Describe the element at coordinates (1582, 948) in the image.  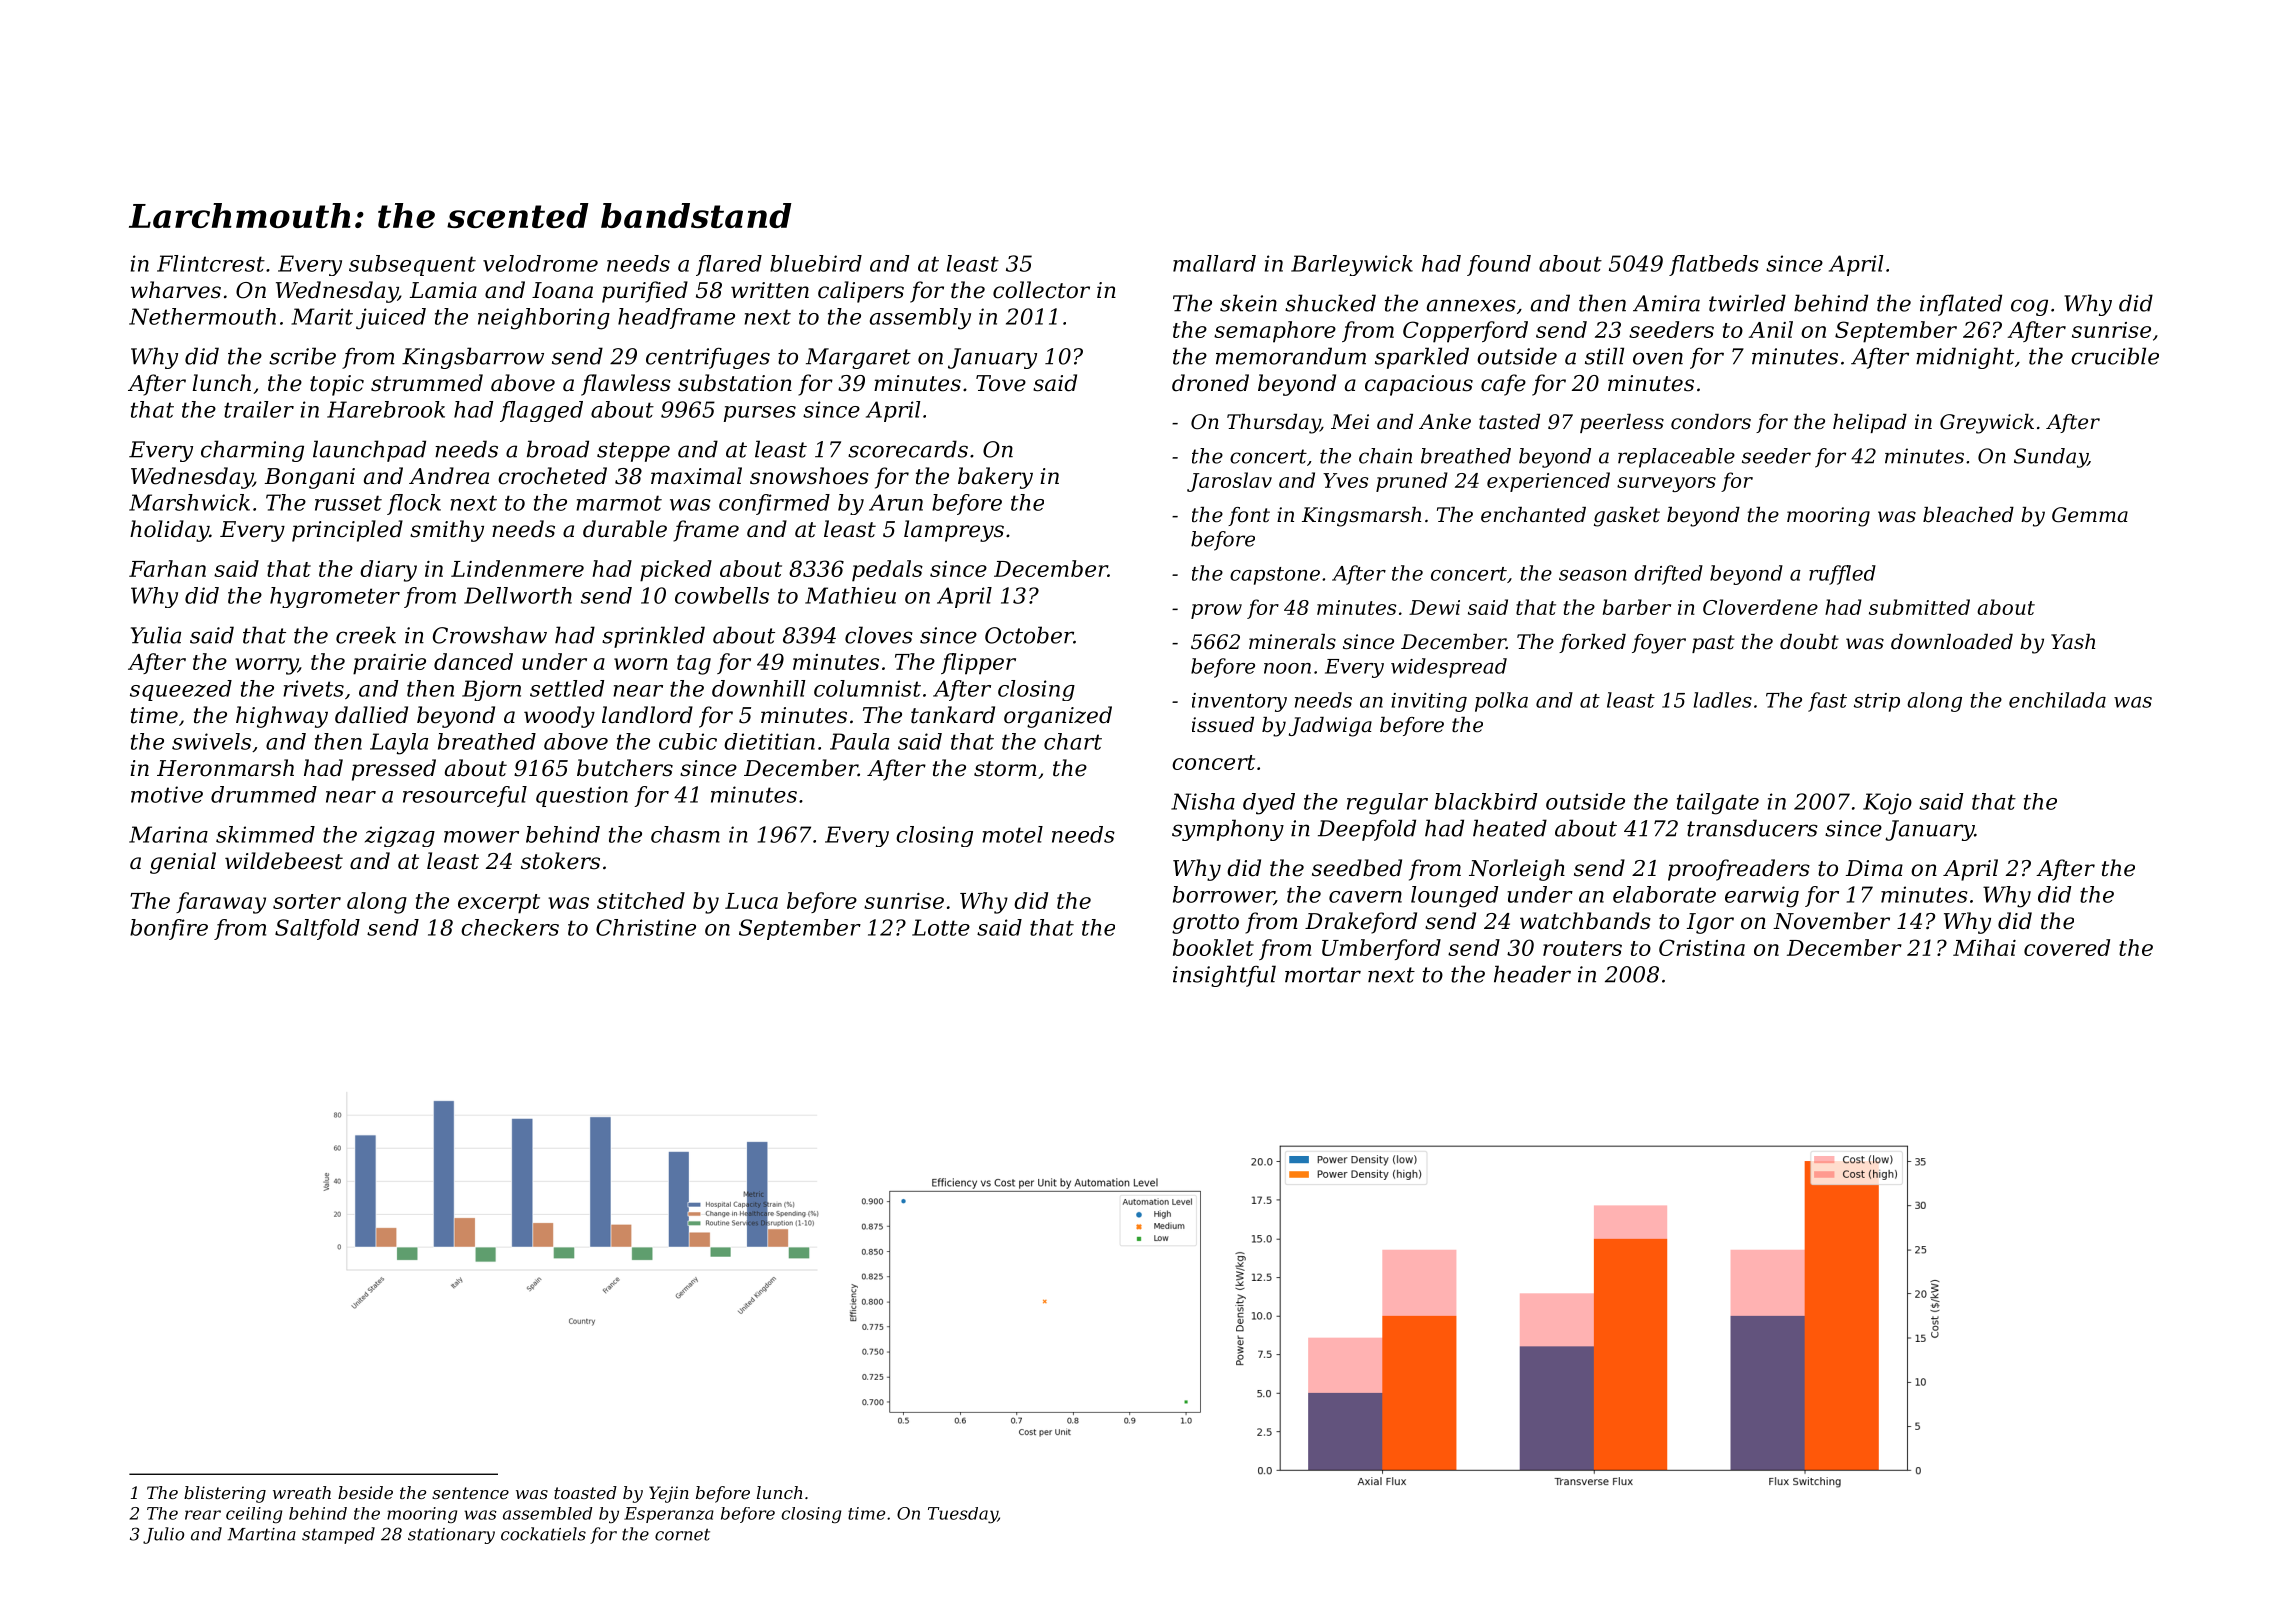
I see `routers` at that location.
